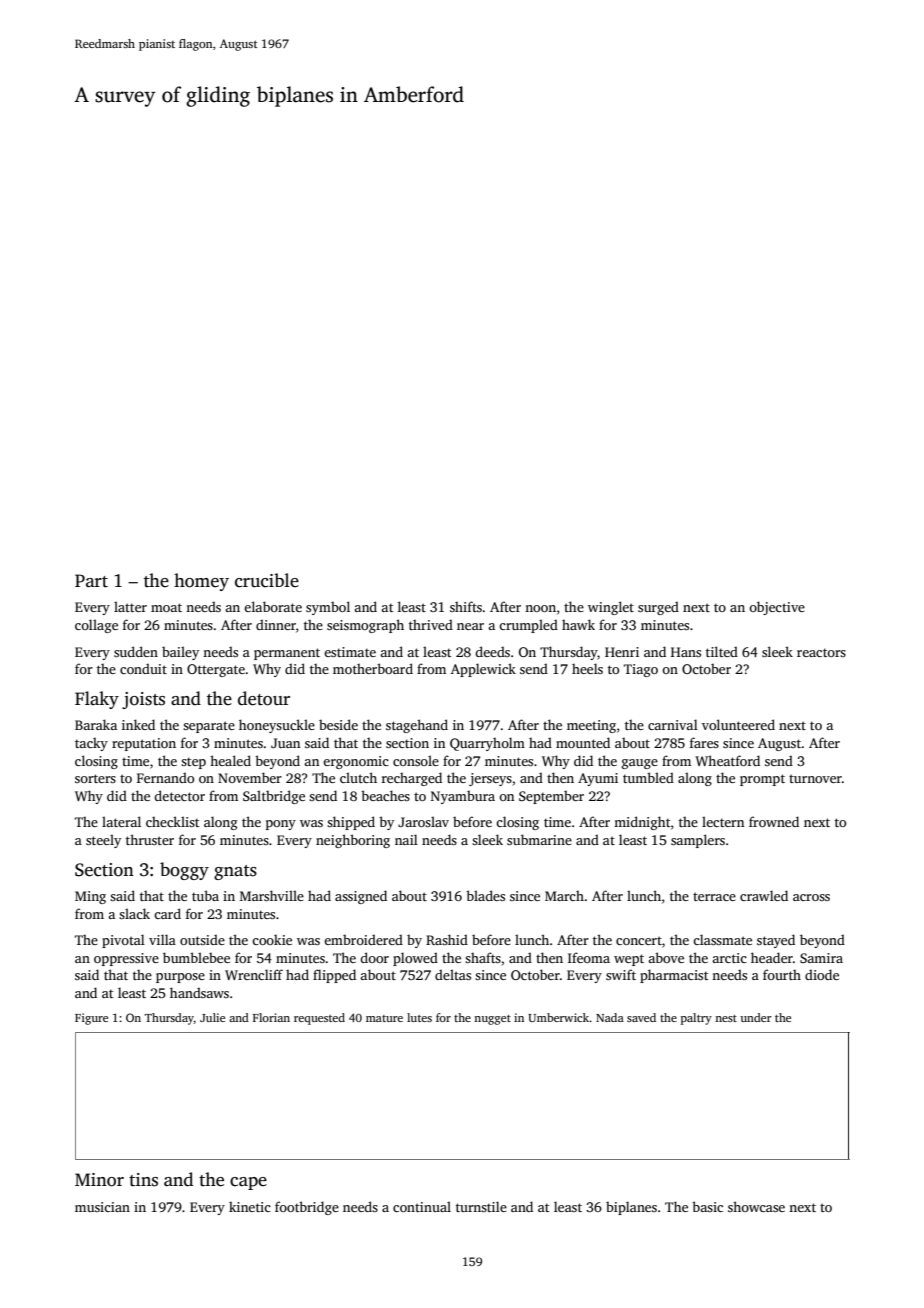  Describe the element at coordinates (483, 670) in the screenshot. I see `Applewick` at that location.
